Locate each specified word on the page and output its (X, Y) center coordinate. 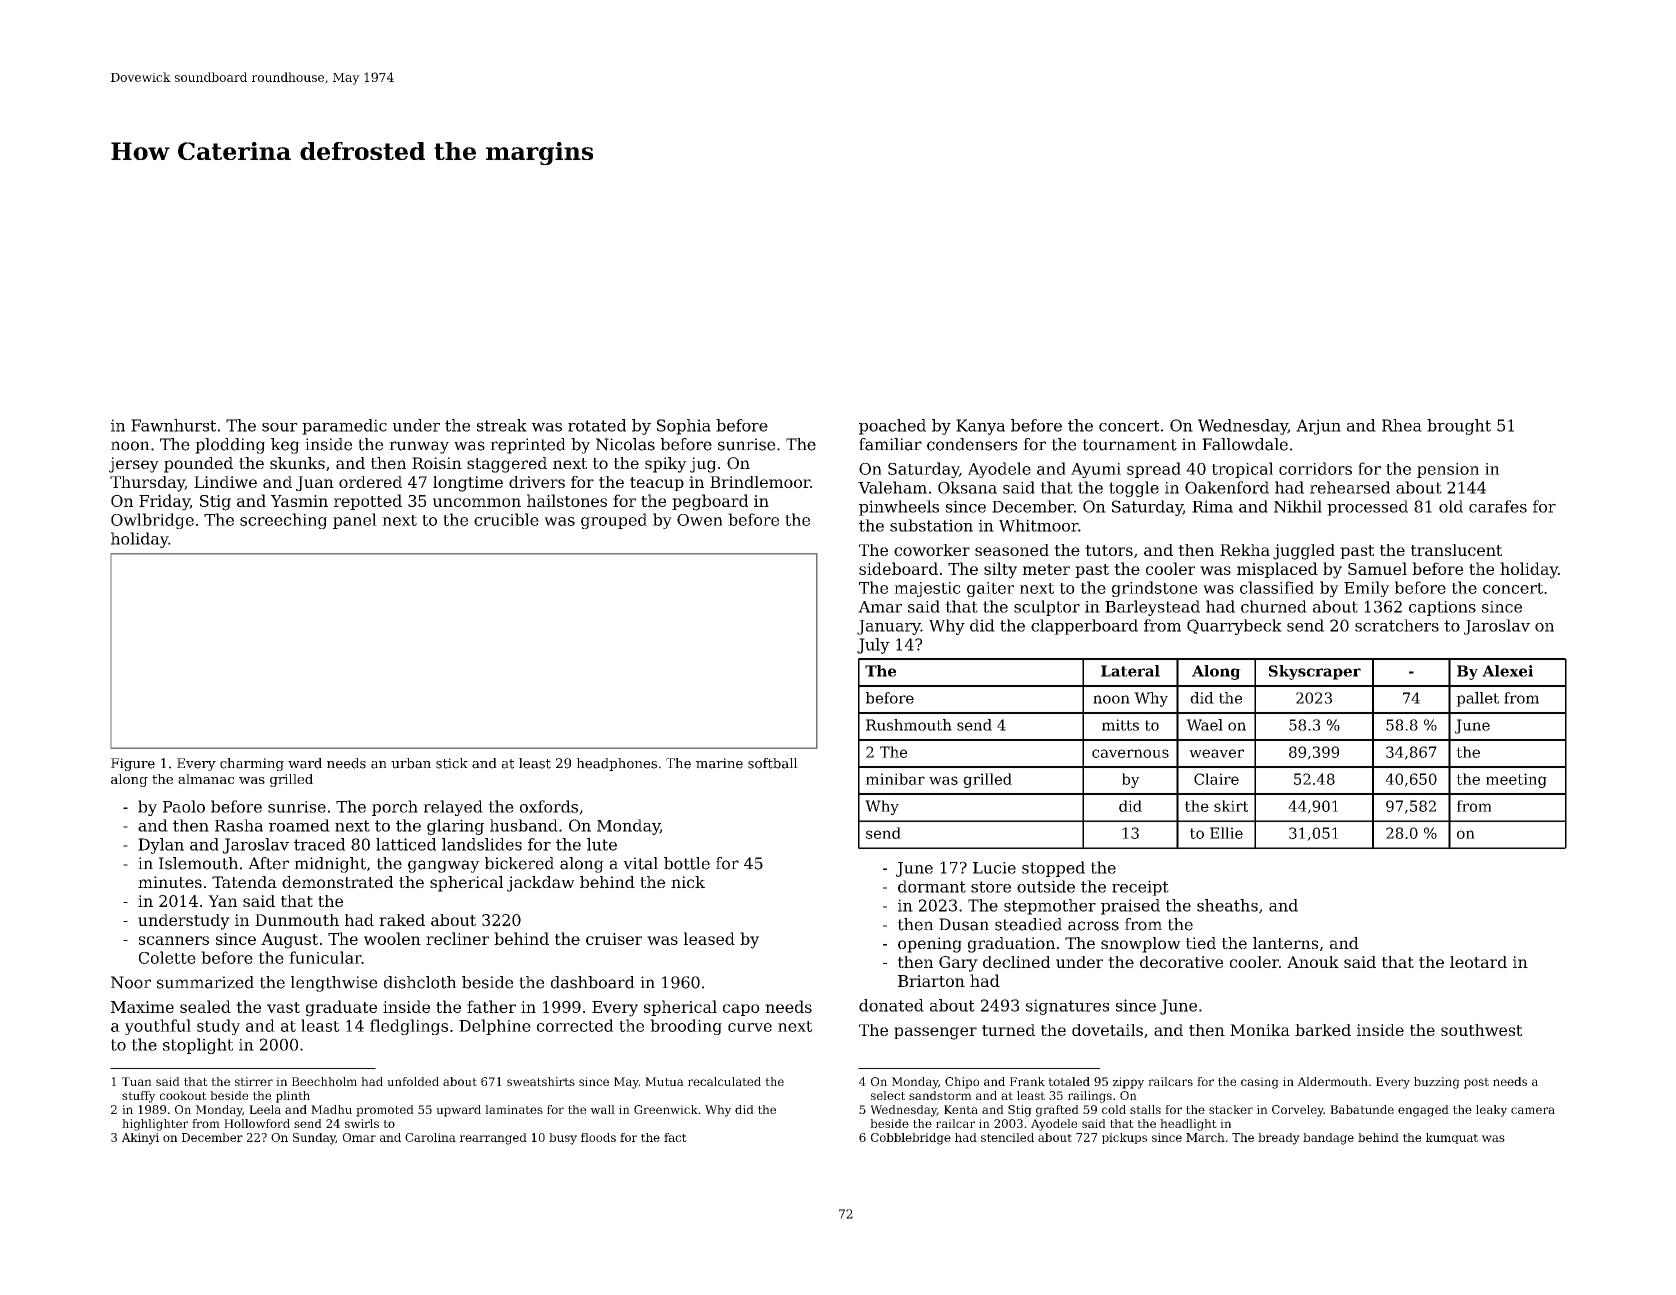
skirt (1231, 806)
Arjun (1318, 427)
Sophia (684, 427)
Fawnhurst (173, 425)
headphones (616, 764)
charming (252, 764)
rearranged (493, 1139)
